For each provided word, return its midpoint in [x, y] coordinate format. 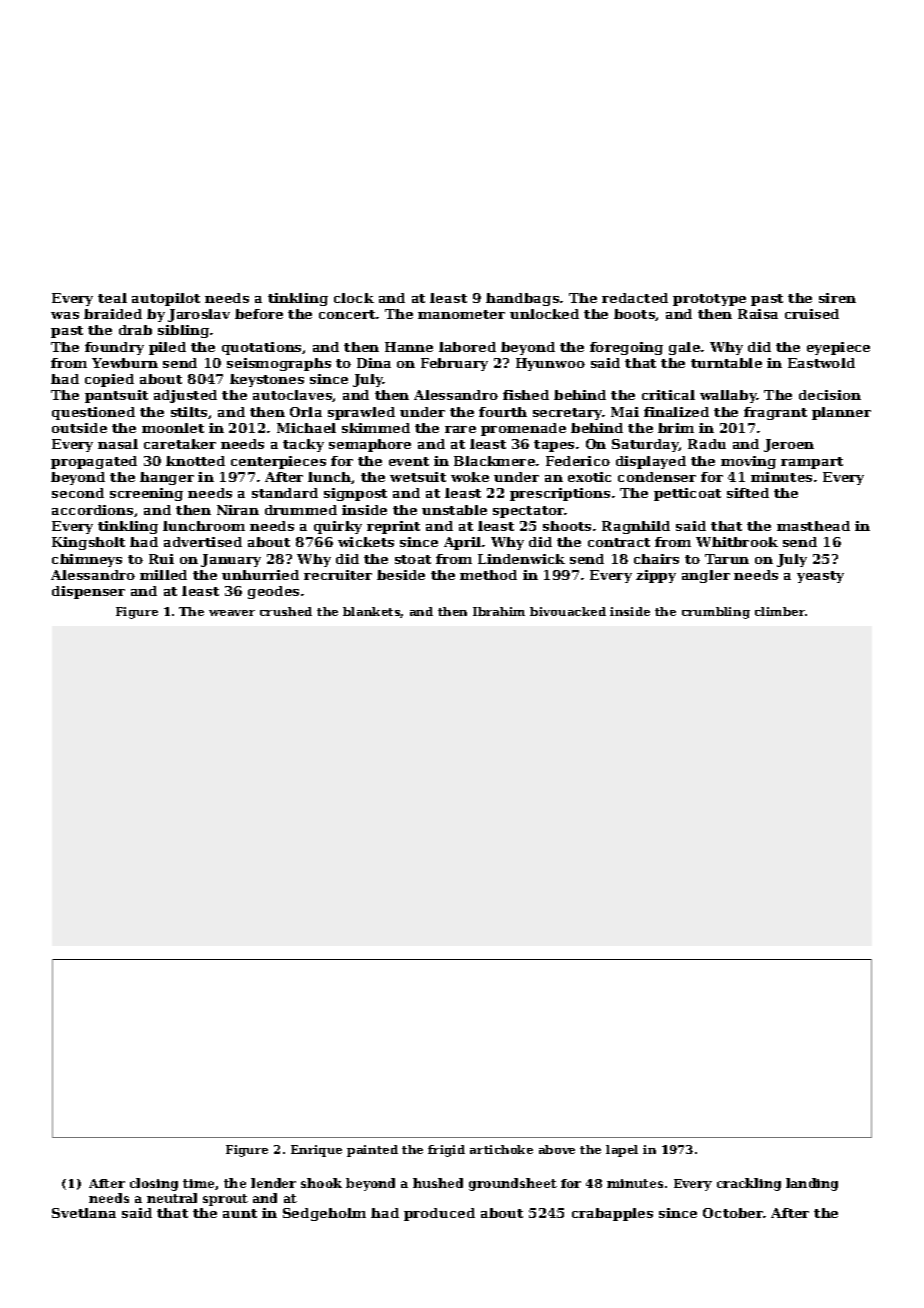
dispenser [88, 592]
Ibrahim [499, 611]
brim [676, 428]
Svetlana [84, 1213]
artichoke [501, 1149]
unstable [454, 510]
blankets [372, 612]
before [259, 314]
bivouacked [568, 611]
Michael [306, 428]
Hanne [409, 347]
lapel [622, 1151]
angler [706, 576]
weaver [232, 613]
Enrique [316, 1151]
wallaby [728, 396]
